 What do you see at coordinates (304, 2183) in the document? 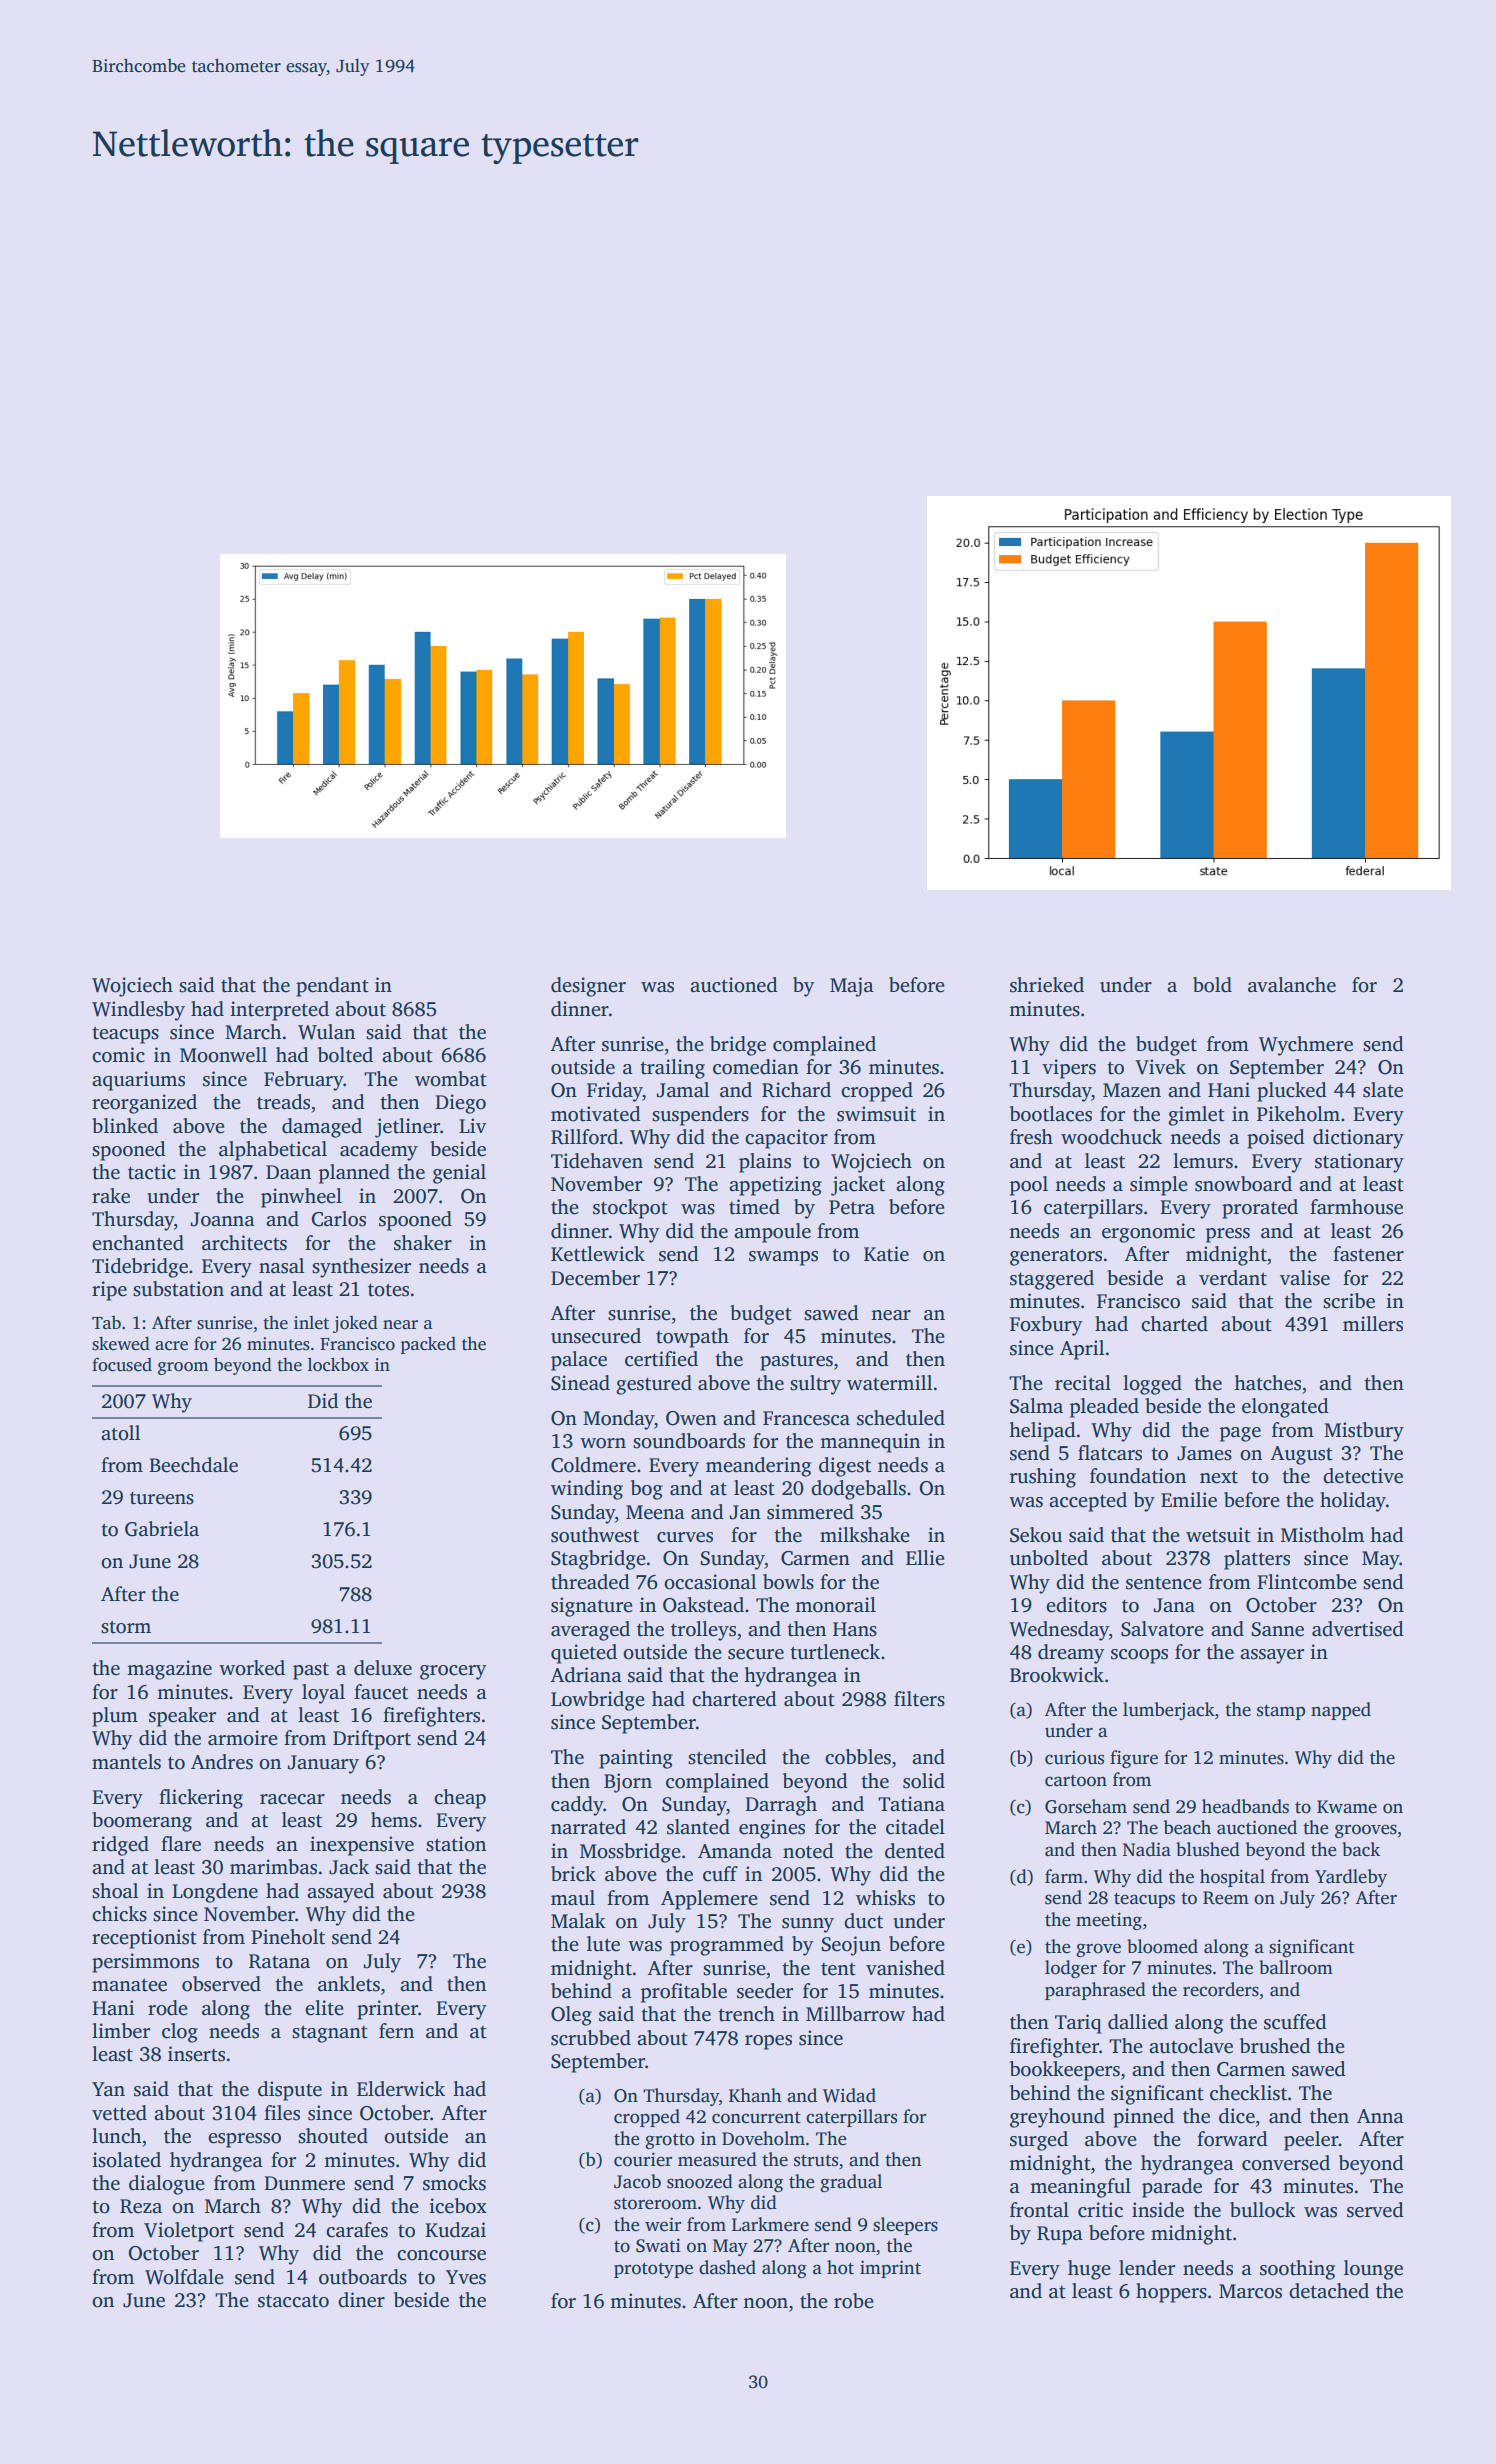
I see `Dunmere` at bounding box center [304, 2183].
